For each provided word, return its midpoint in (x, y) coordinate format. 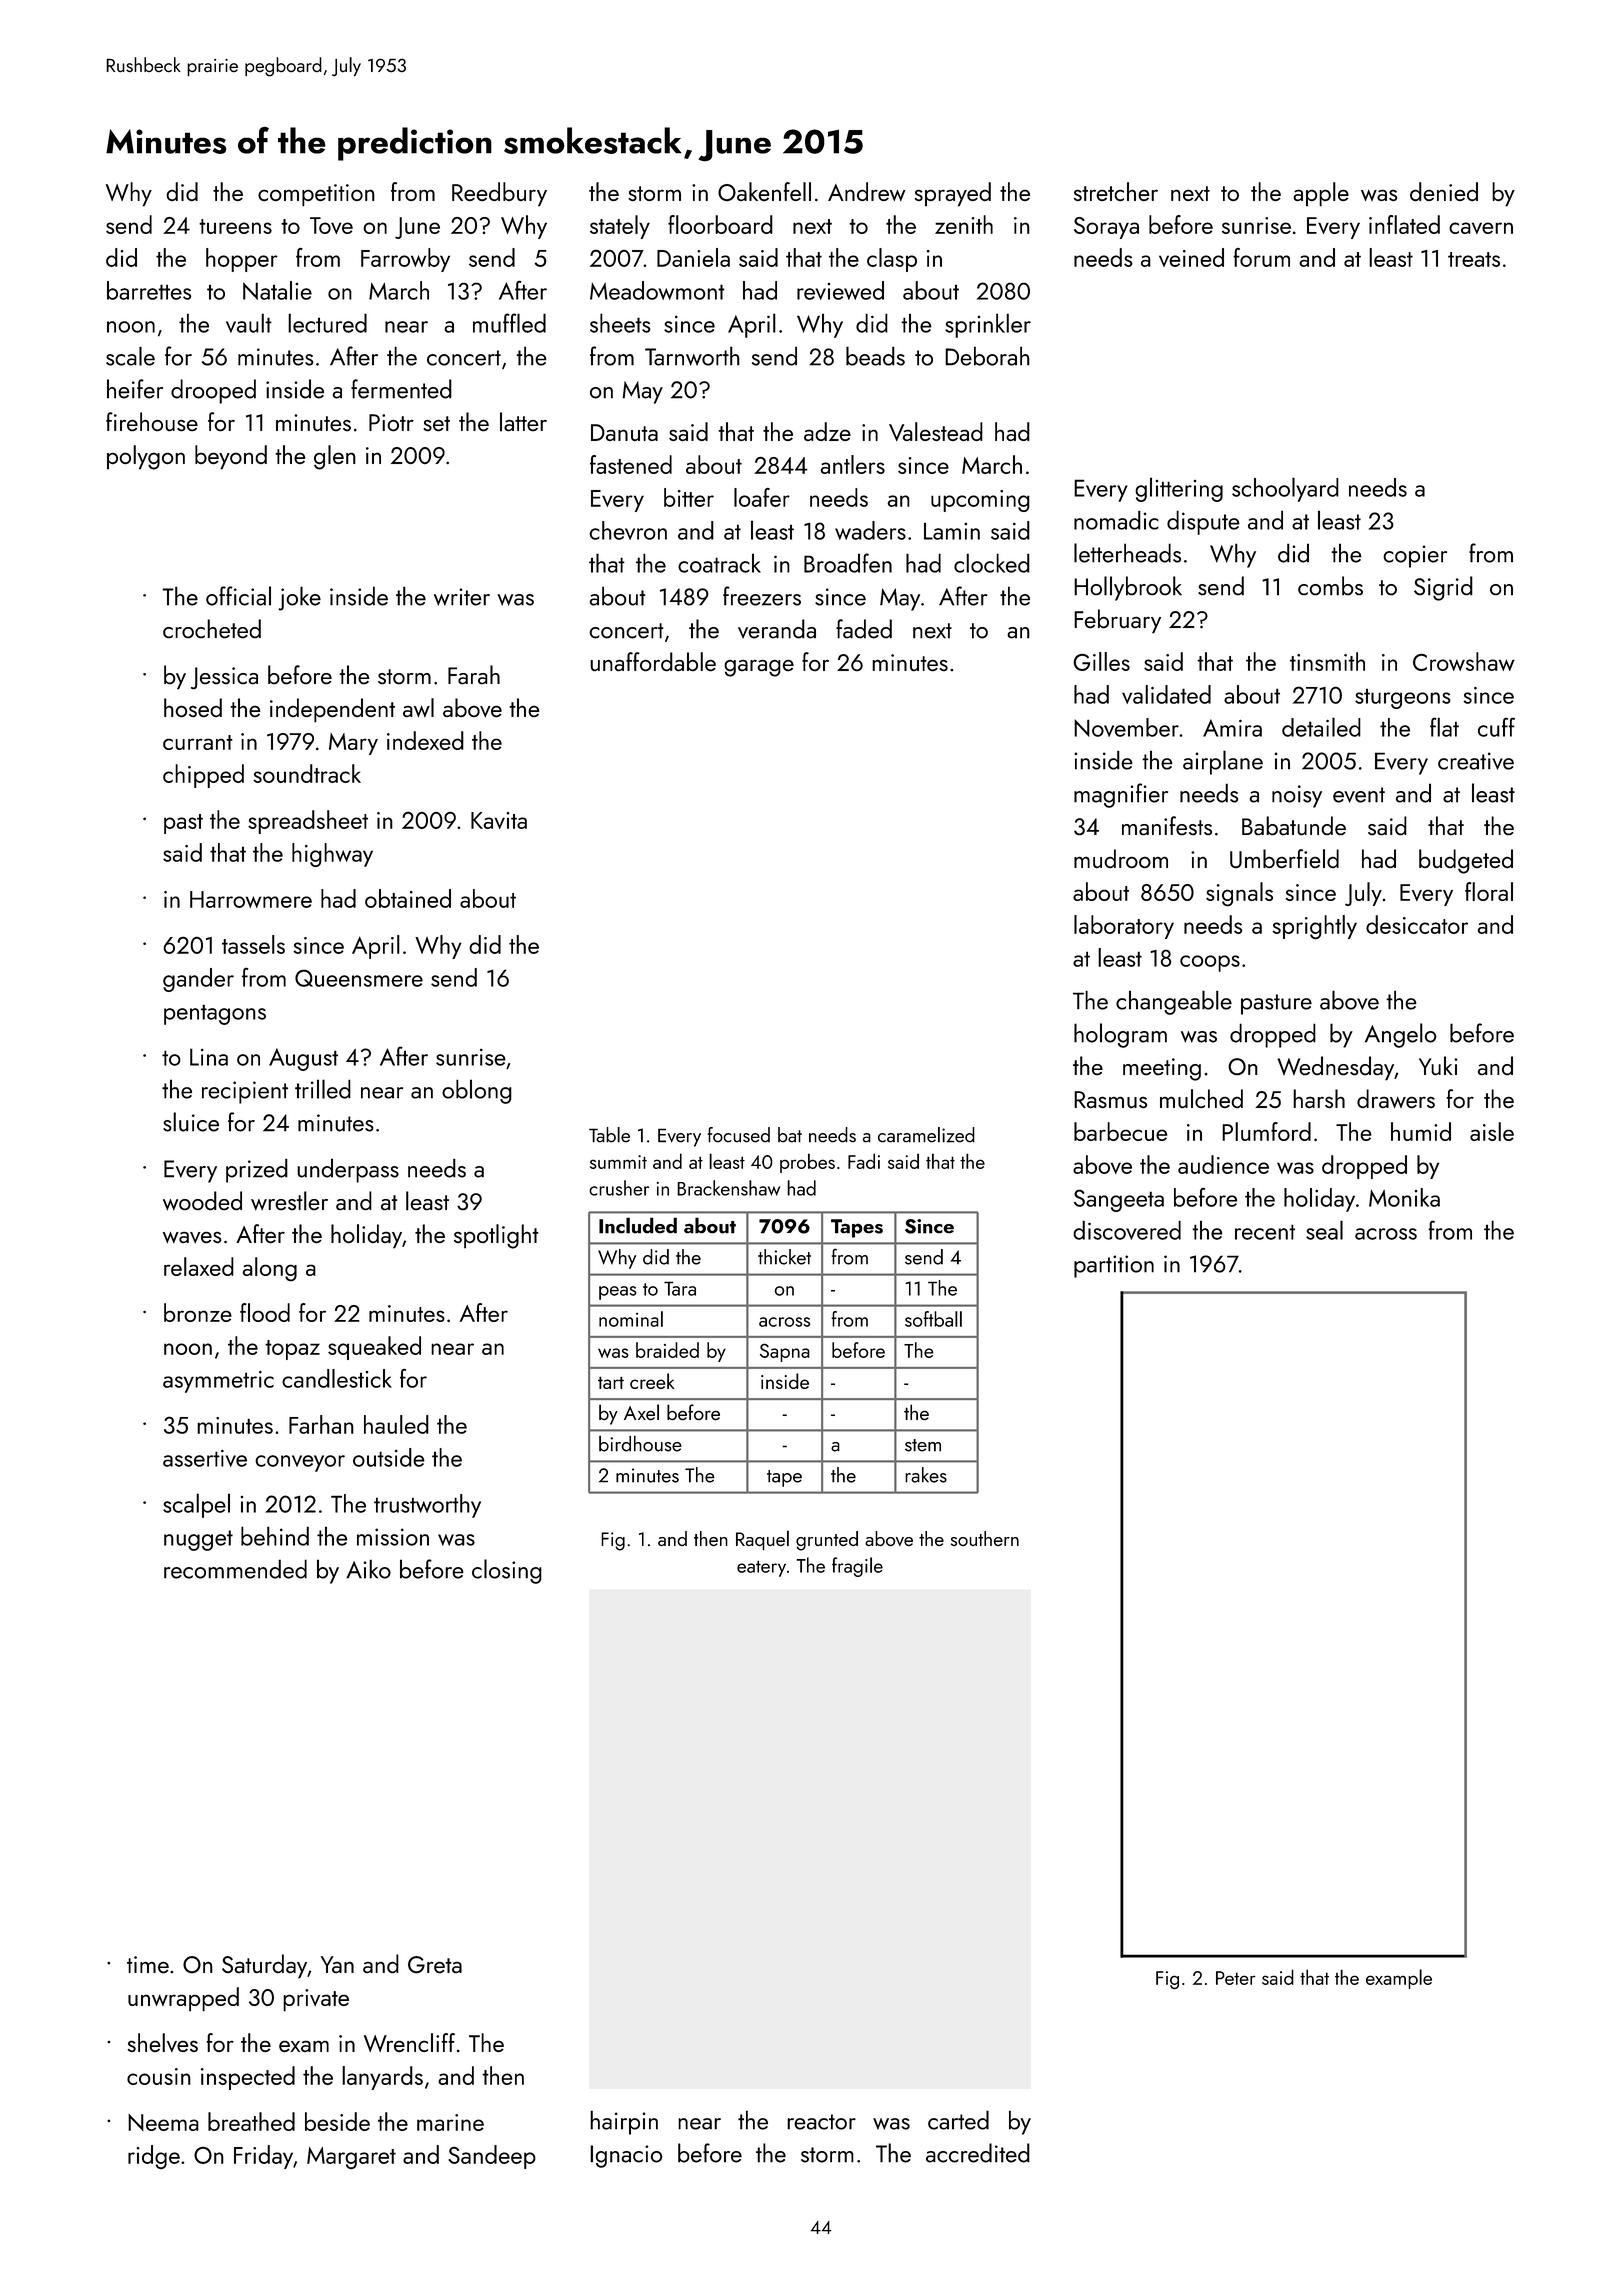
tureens (235, 226)
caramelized (926, 1135)
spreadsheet (308, 822)
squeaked (374, 1348)
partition (1114, 1266)
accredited (978, 2153)
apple (1321, 194)
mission (393, 1537)
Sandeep (492, 2157)
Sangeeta (1119, 1201)
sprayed (952, 194)
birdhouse (640, 1443)
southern (985, 1538)
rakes (926, 1475)
